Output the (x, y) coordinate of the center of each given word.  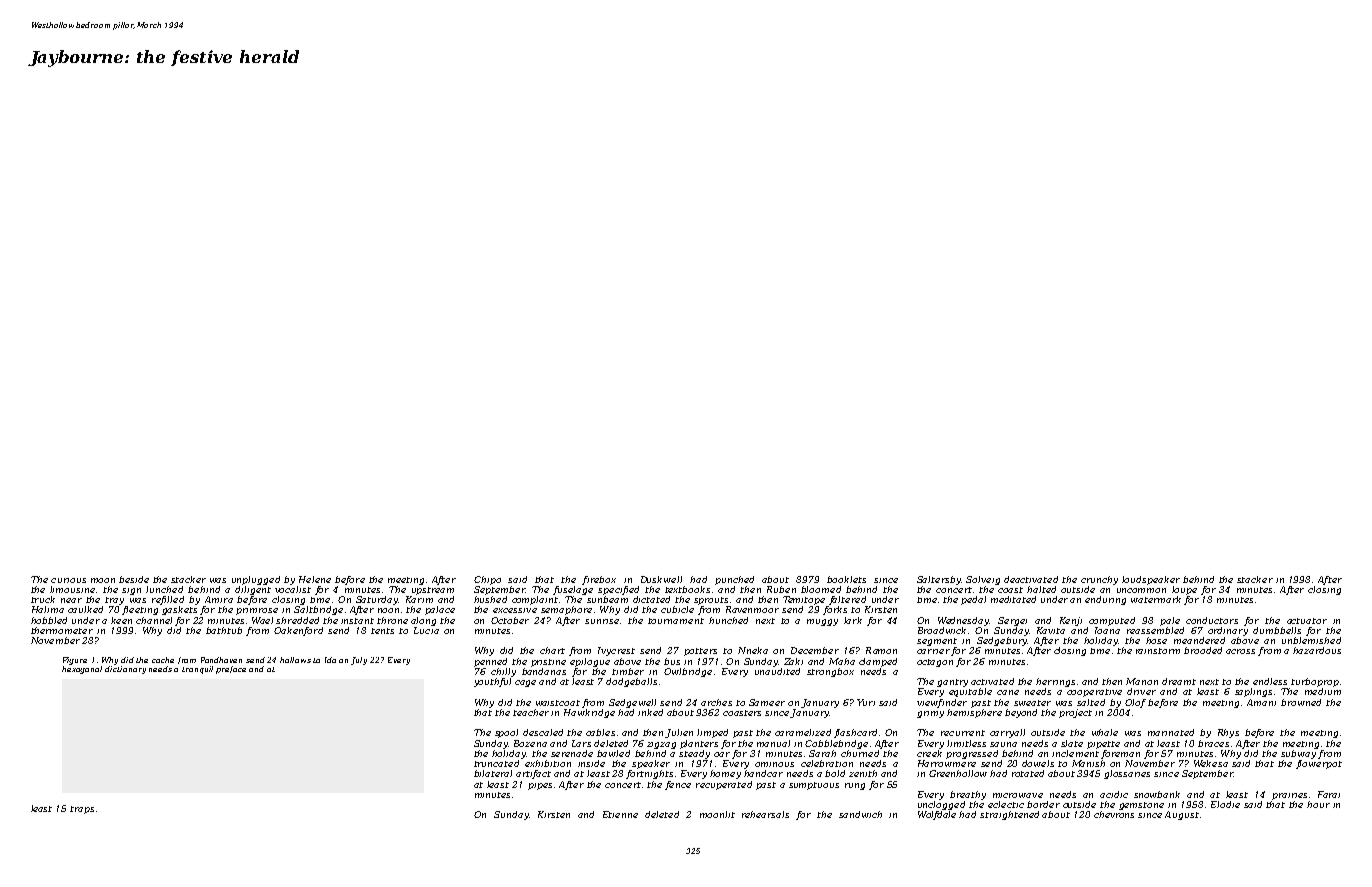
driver (1141, 691)
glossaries (1127, 774)
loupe (1184, 590)
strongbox (830, 672)
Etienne (620, 814)
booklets (846, 579)
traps (82, 810)
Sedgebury (1002, 641)
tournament (676, 621)
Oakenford (298, 631)
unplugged (256, 580)
